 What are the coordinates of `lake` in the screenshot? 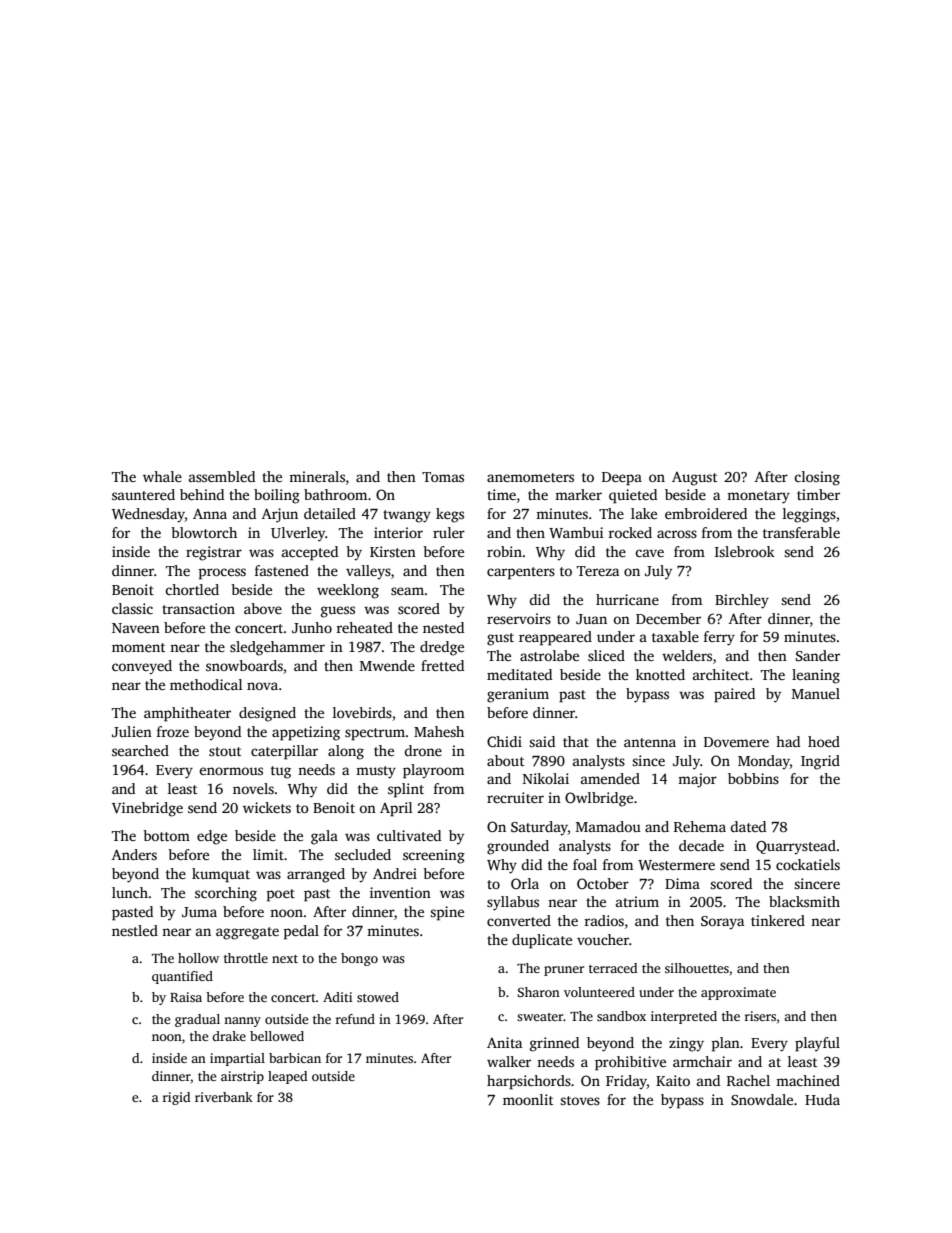 It's located at (644, 513).
